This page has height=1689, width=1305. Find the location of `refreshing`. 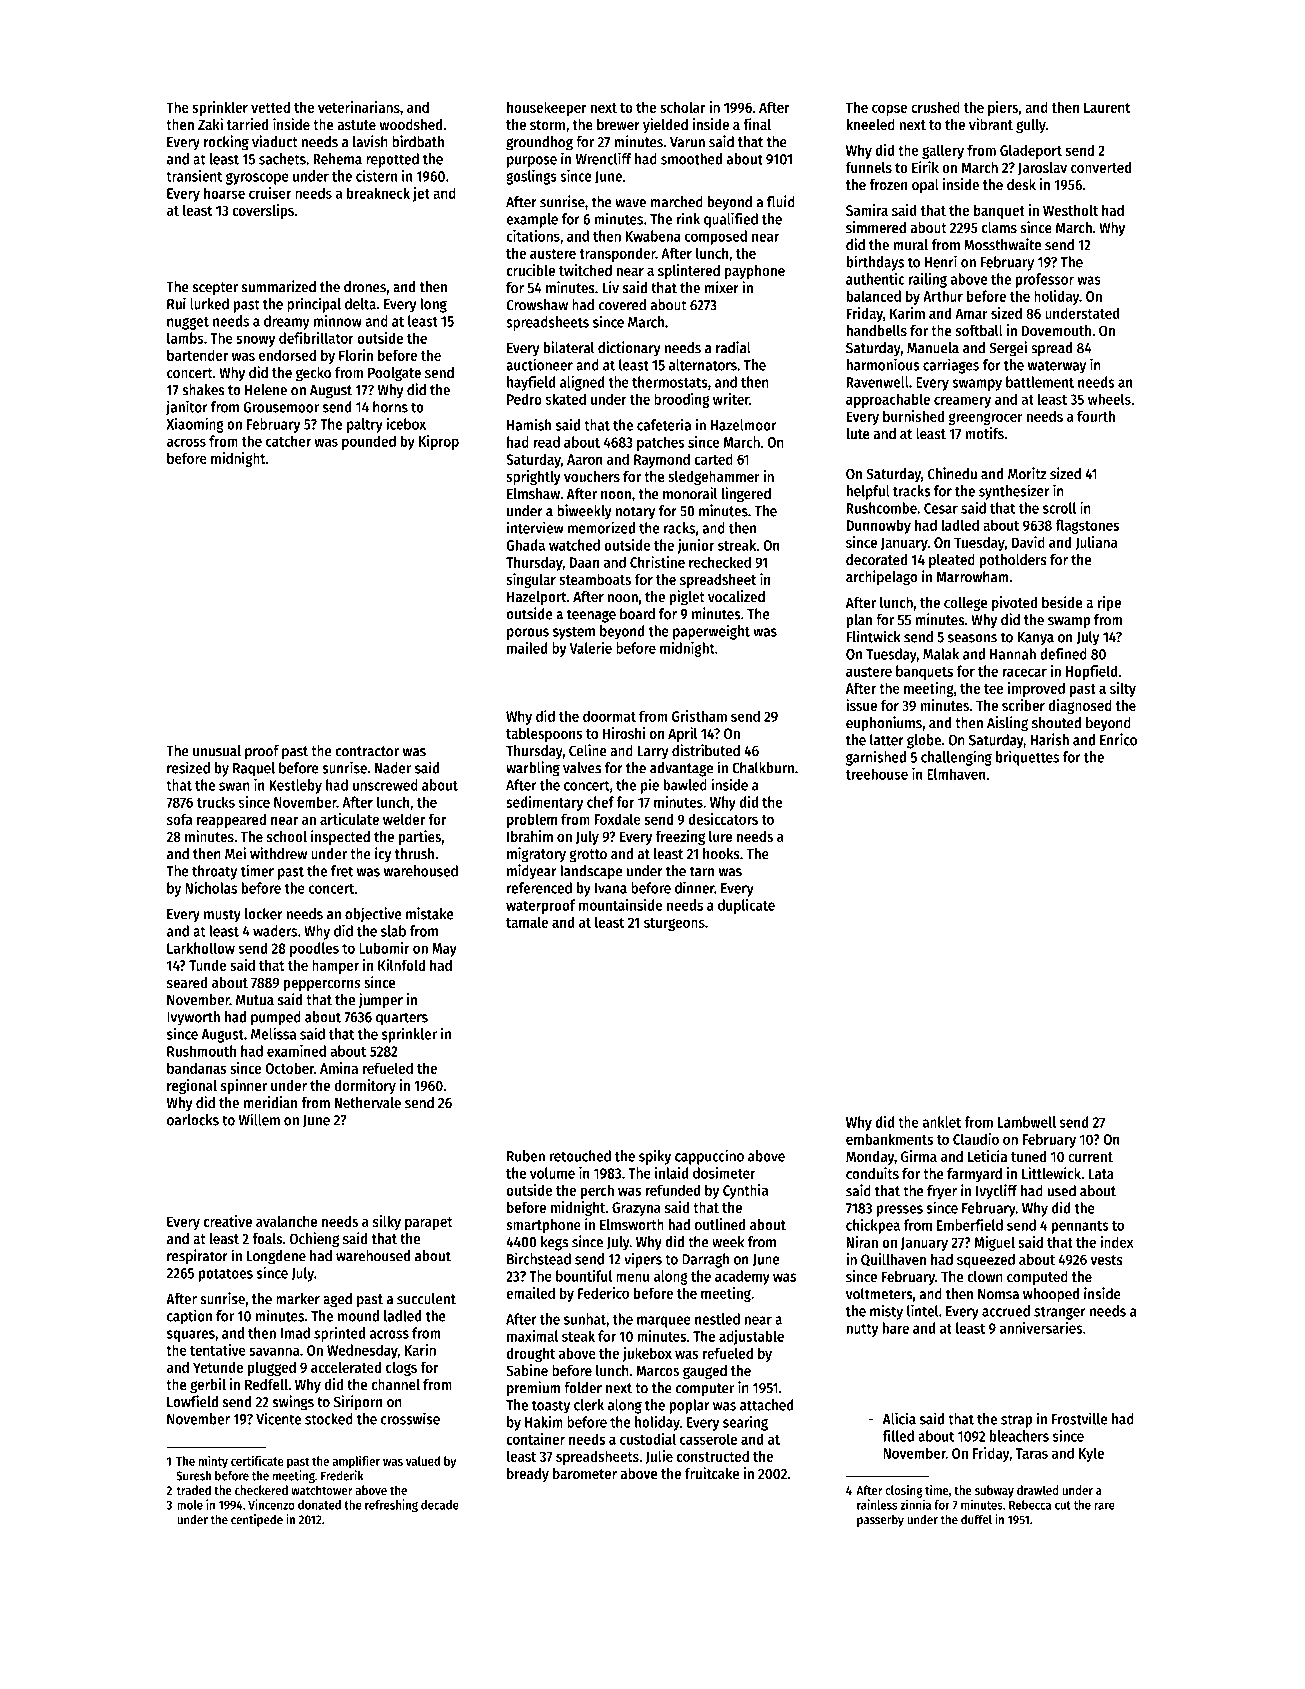

refreshing is located at coordinates (391, 1506).
